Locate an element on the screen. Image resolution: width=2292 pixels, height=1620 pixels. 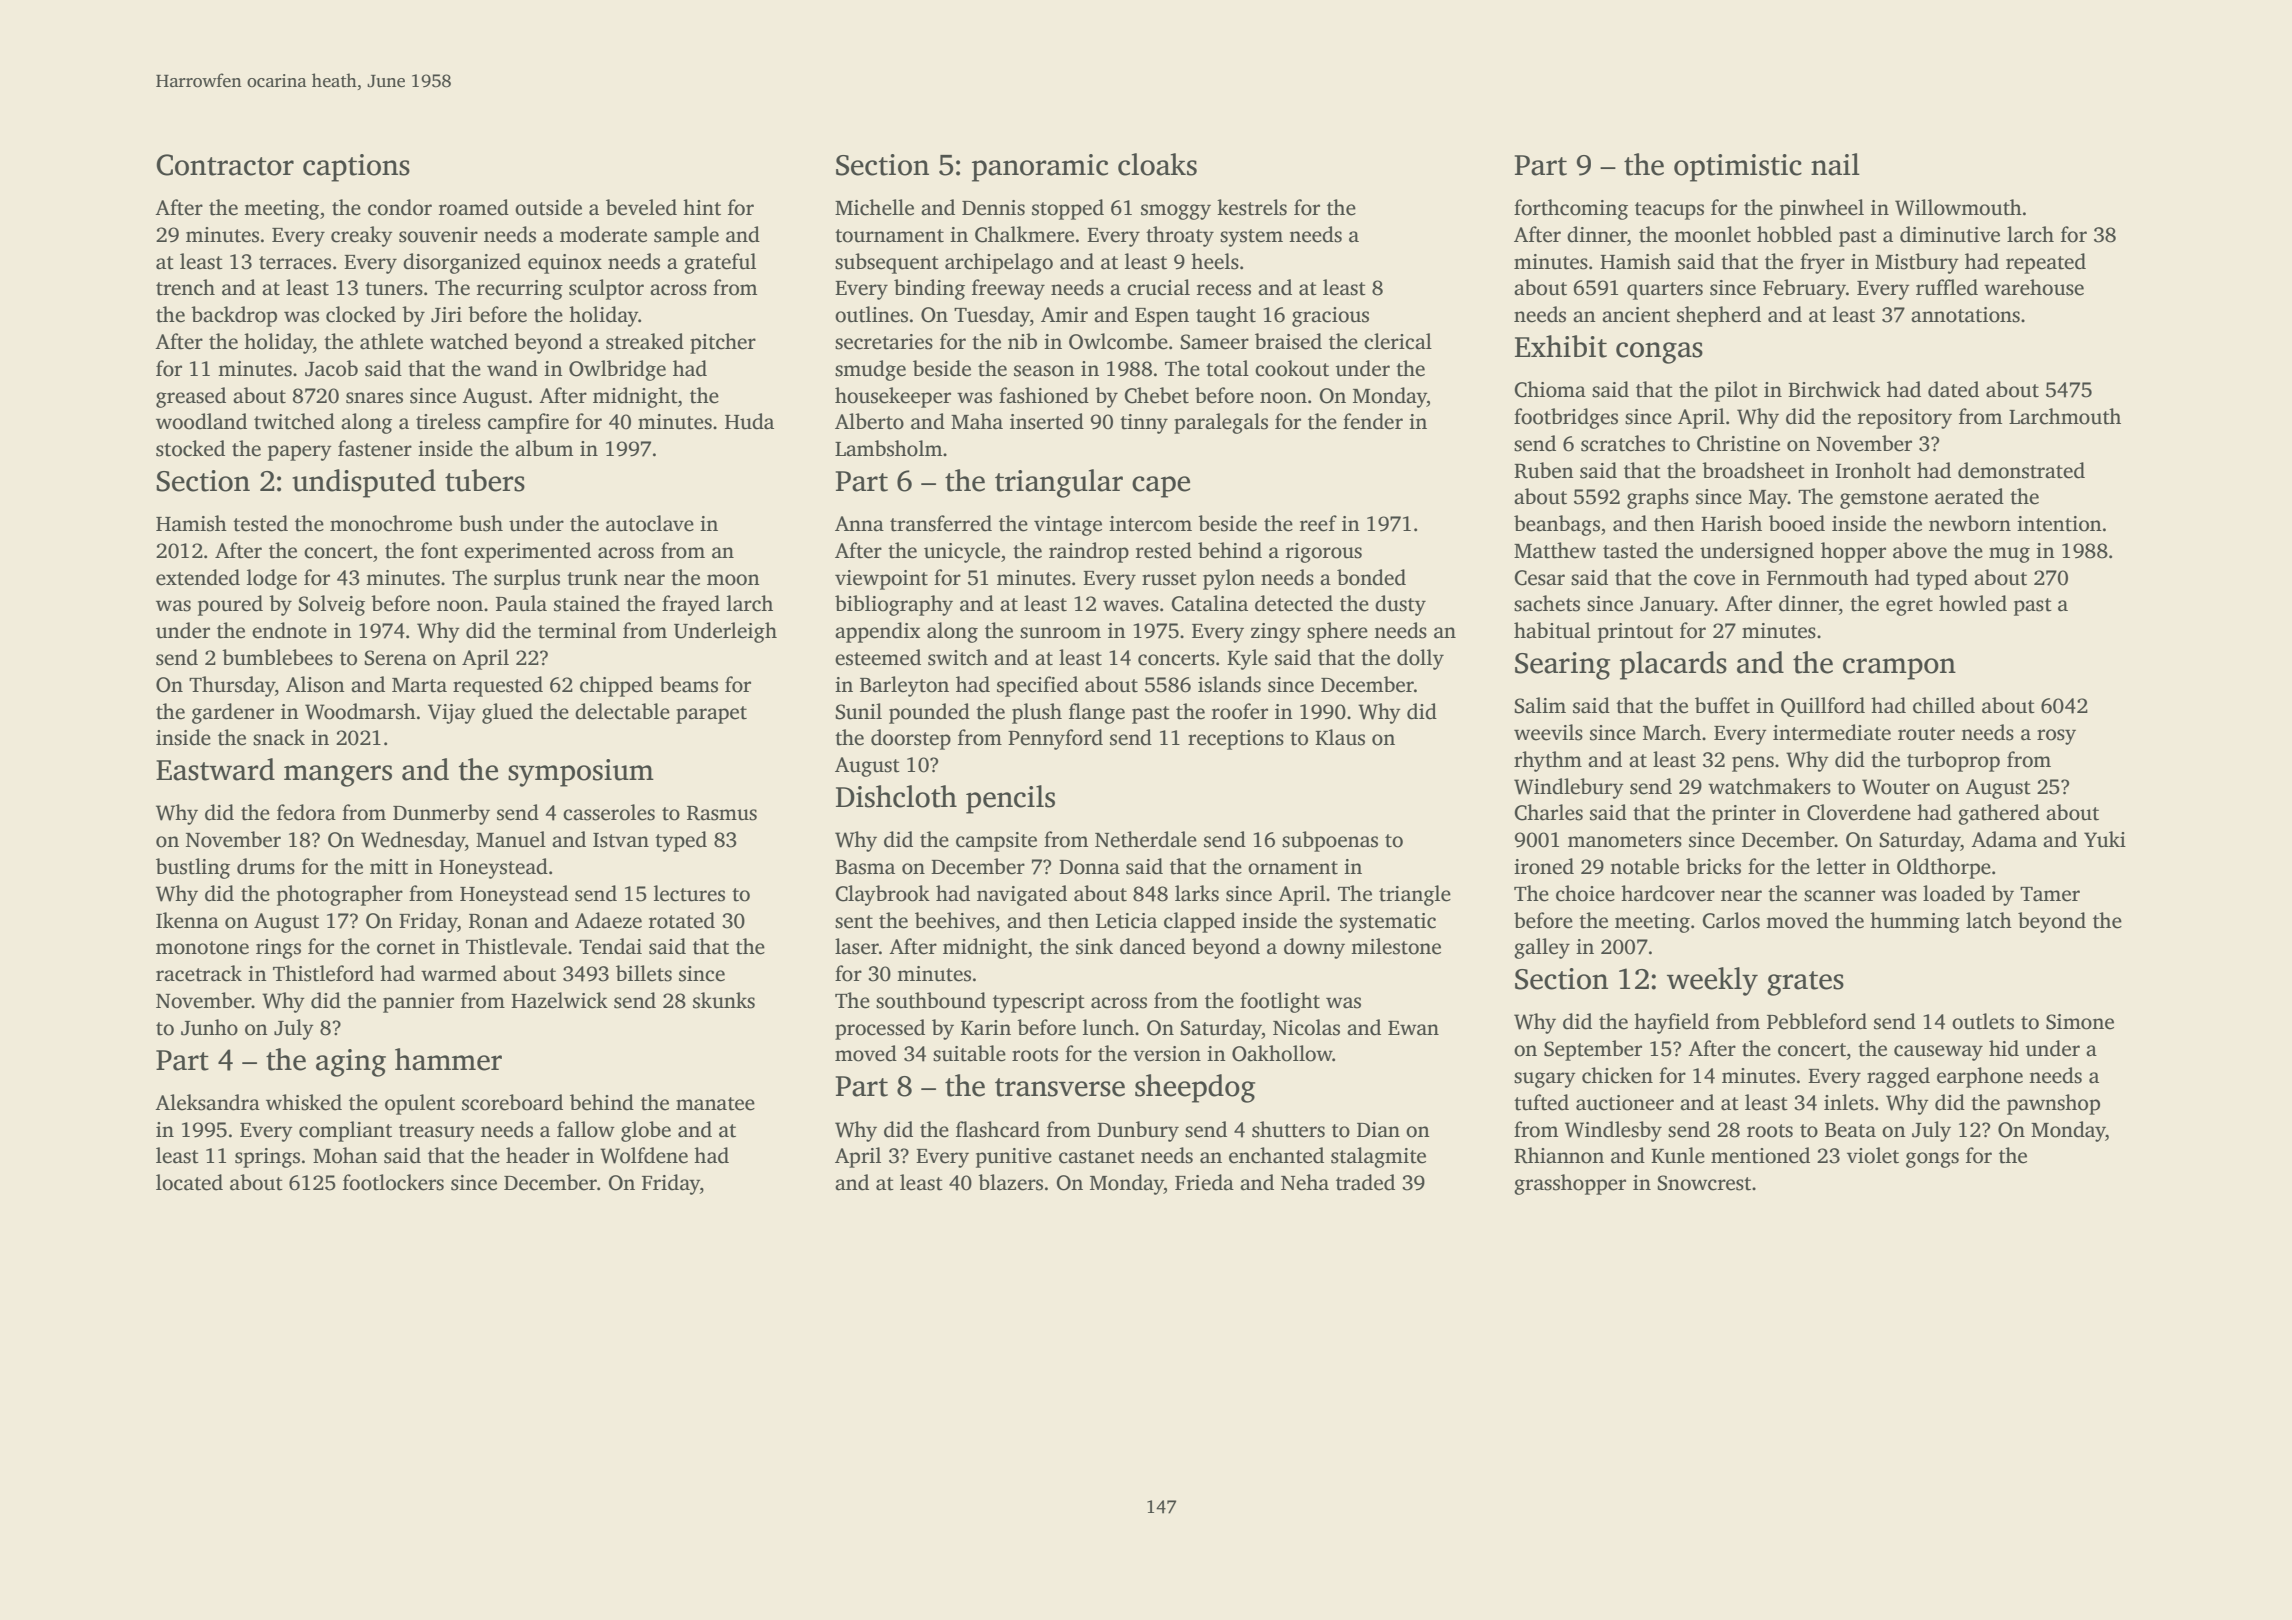
intention is located at coordinates (2059, 524).
